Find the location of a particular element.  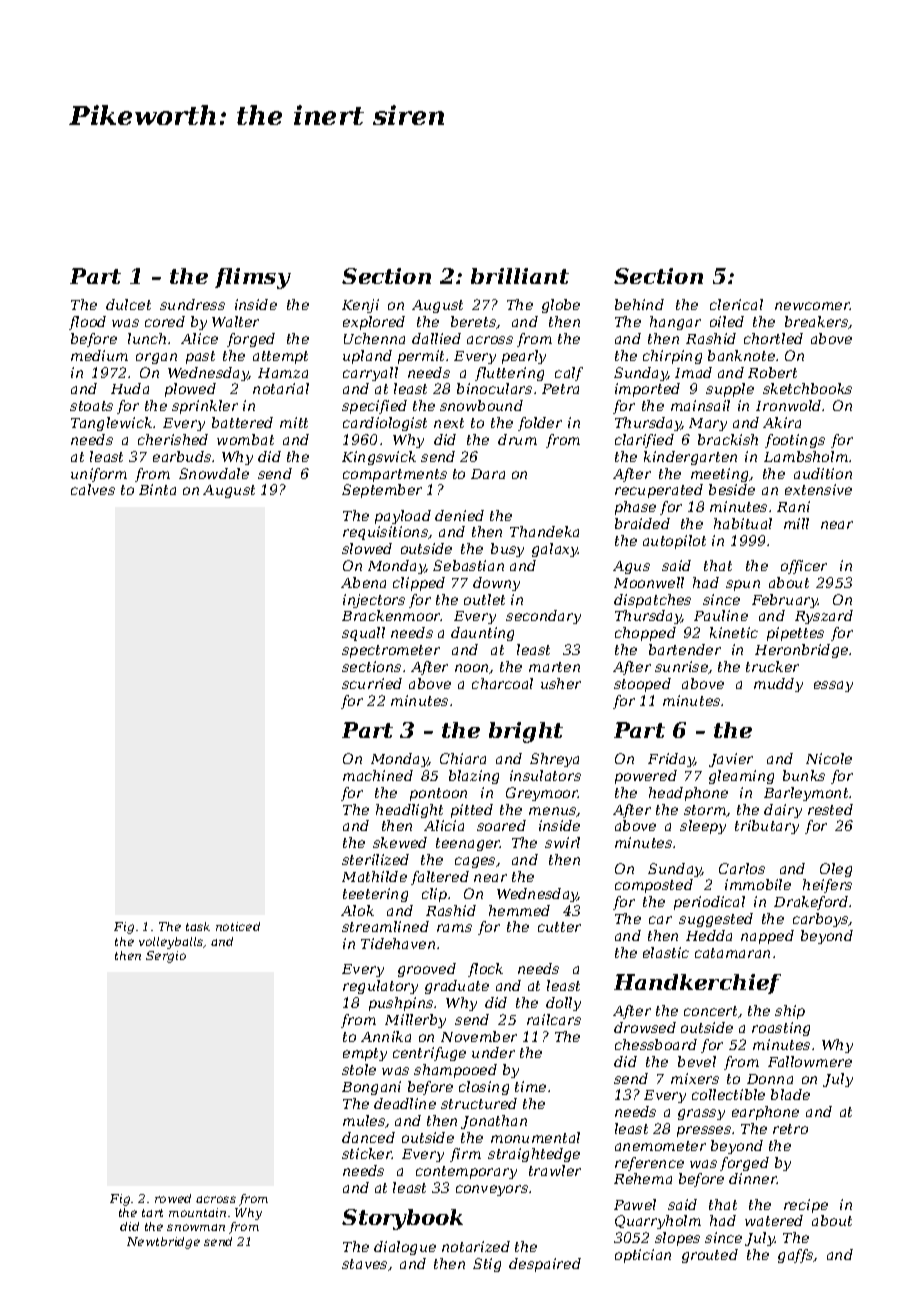

Huda is located at coordinates (130, 388).
